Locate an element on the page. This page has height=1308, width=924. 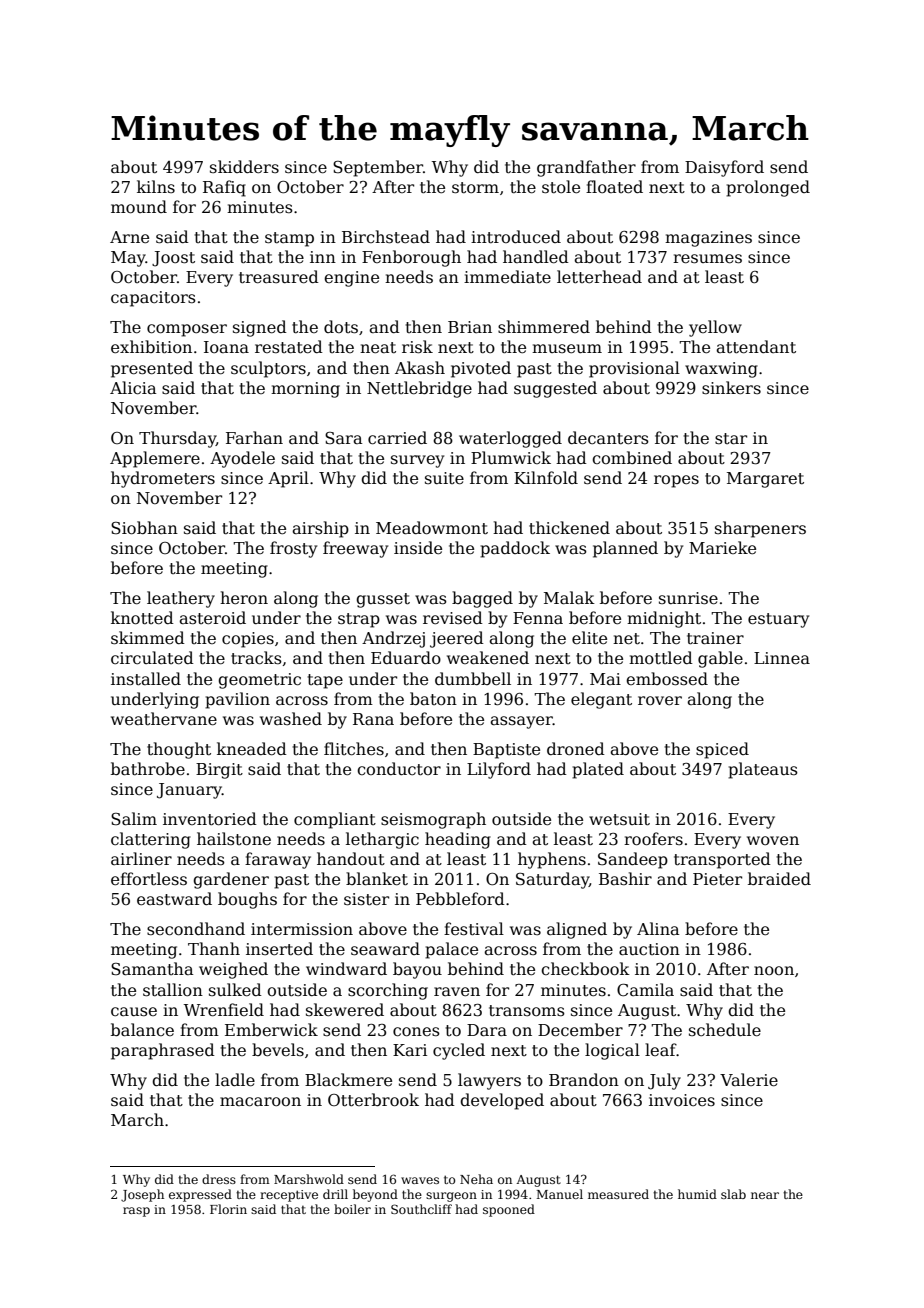
grandfather is located at coordinates (586, 168).
